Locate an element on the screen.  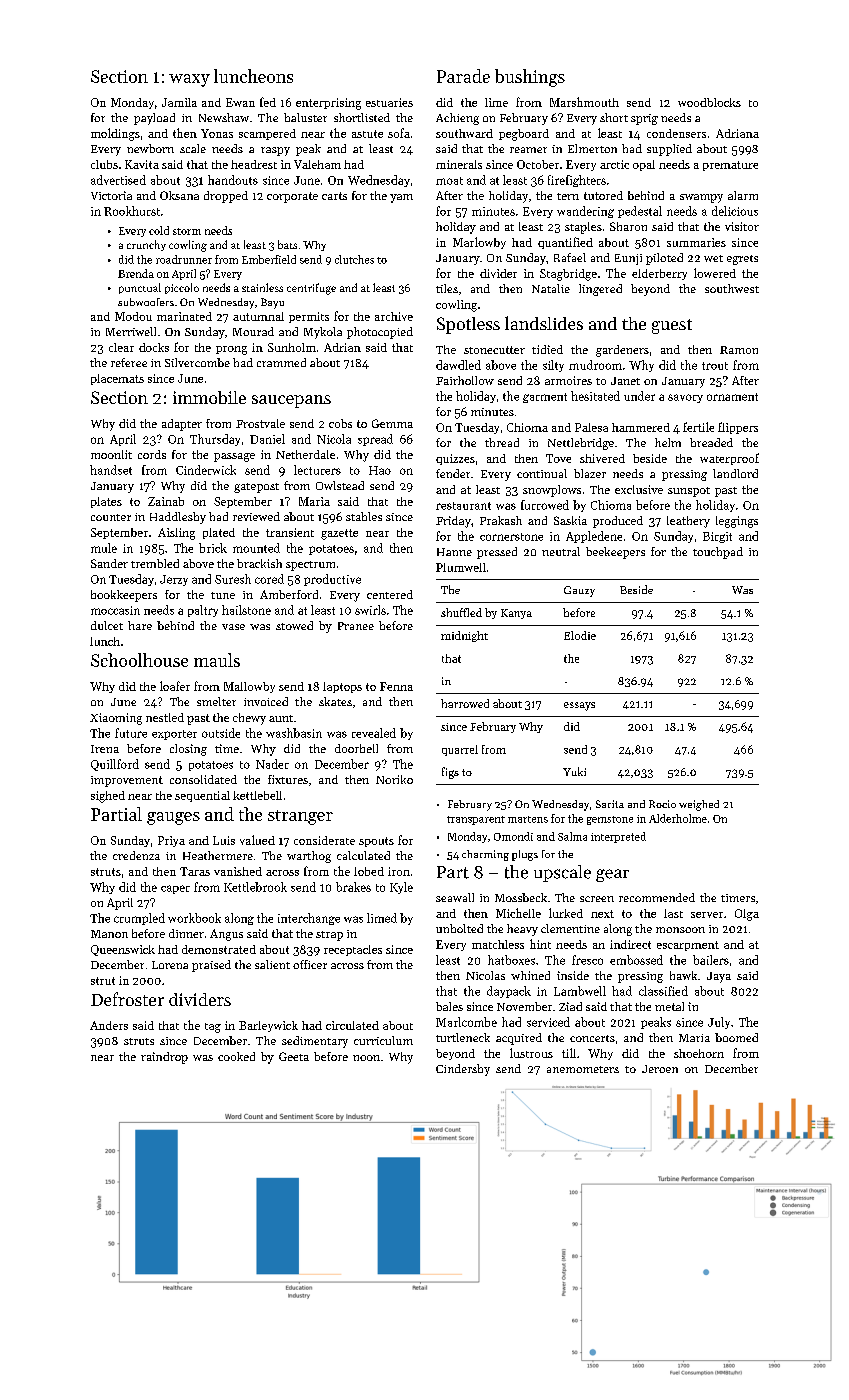
moonlit is located at coordinates (111, 454).
